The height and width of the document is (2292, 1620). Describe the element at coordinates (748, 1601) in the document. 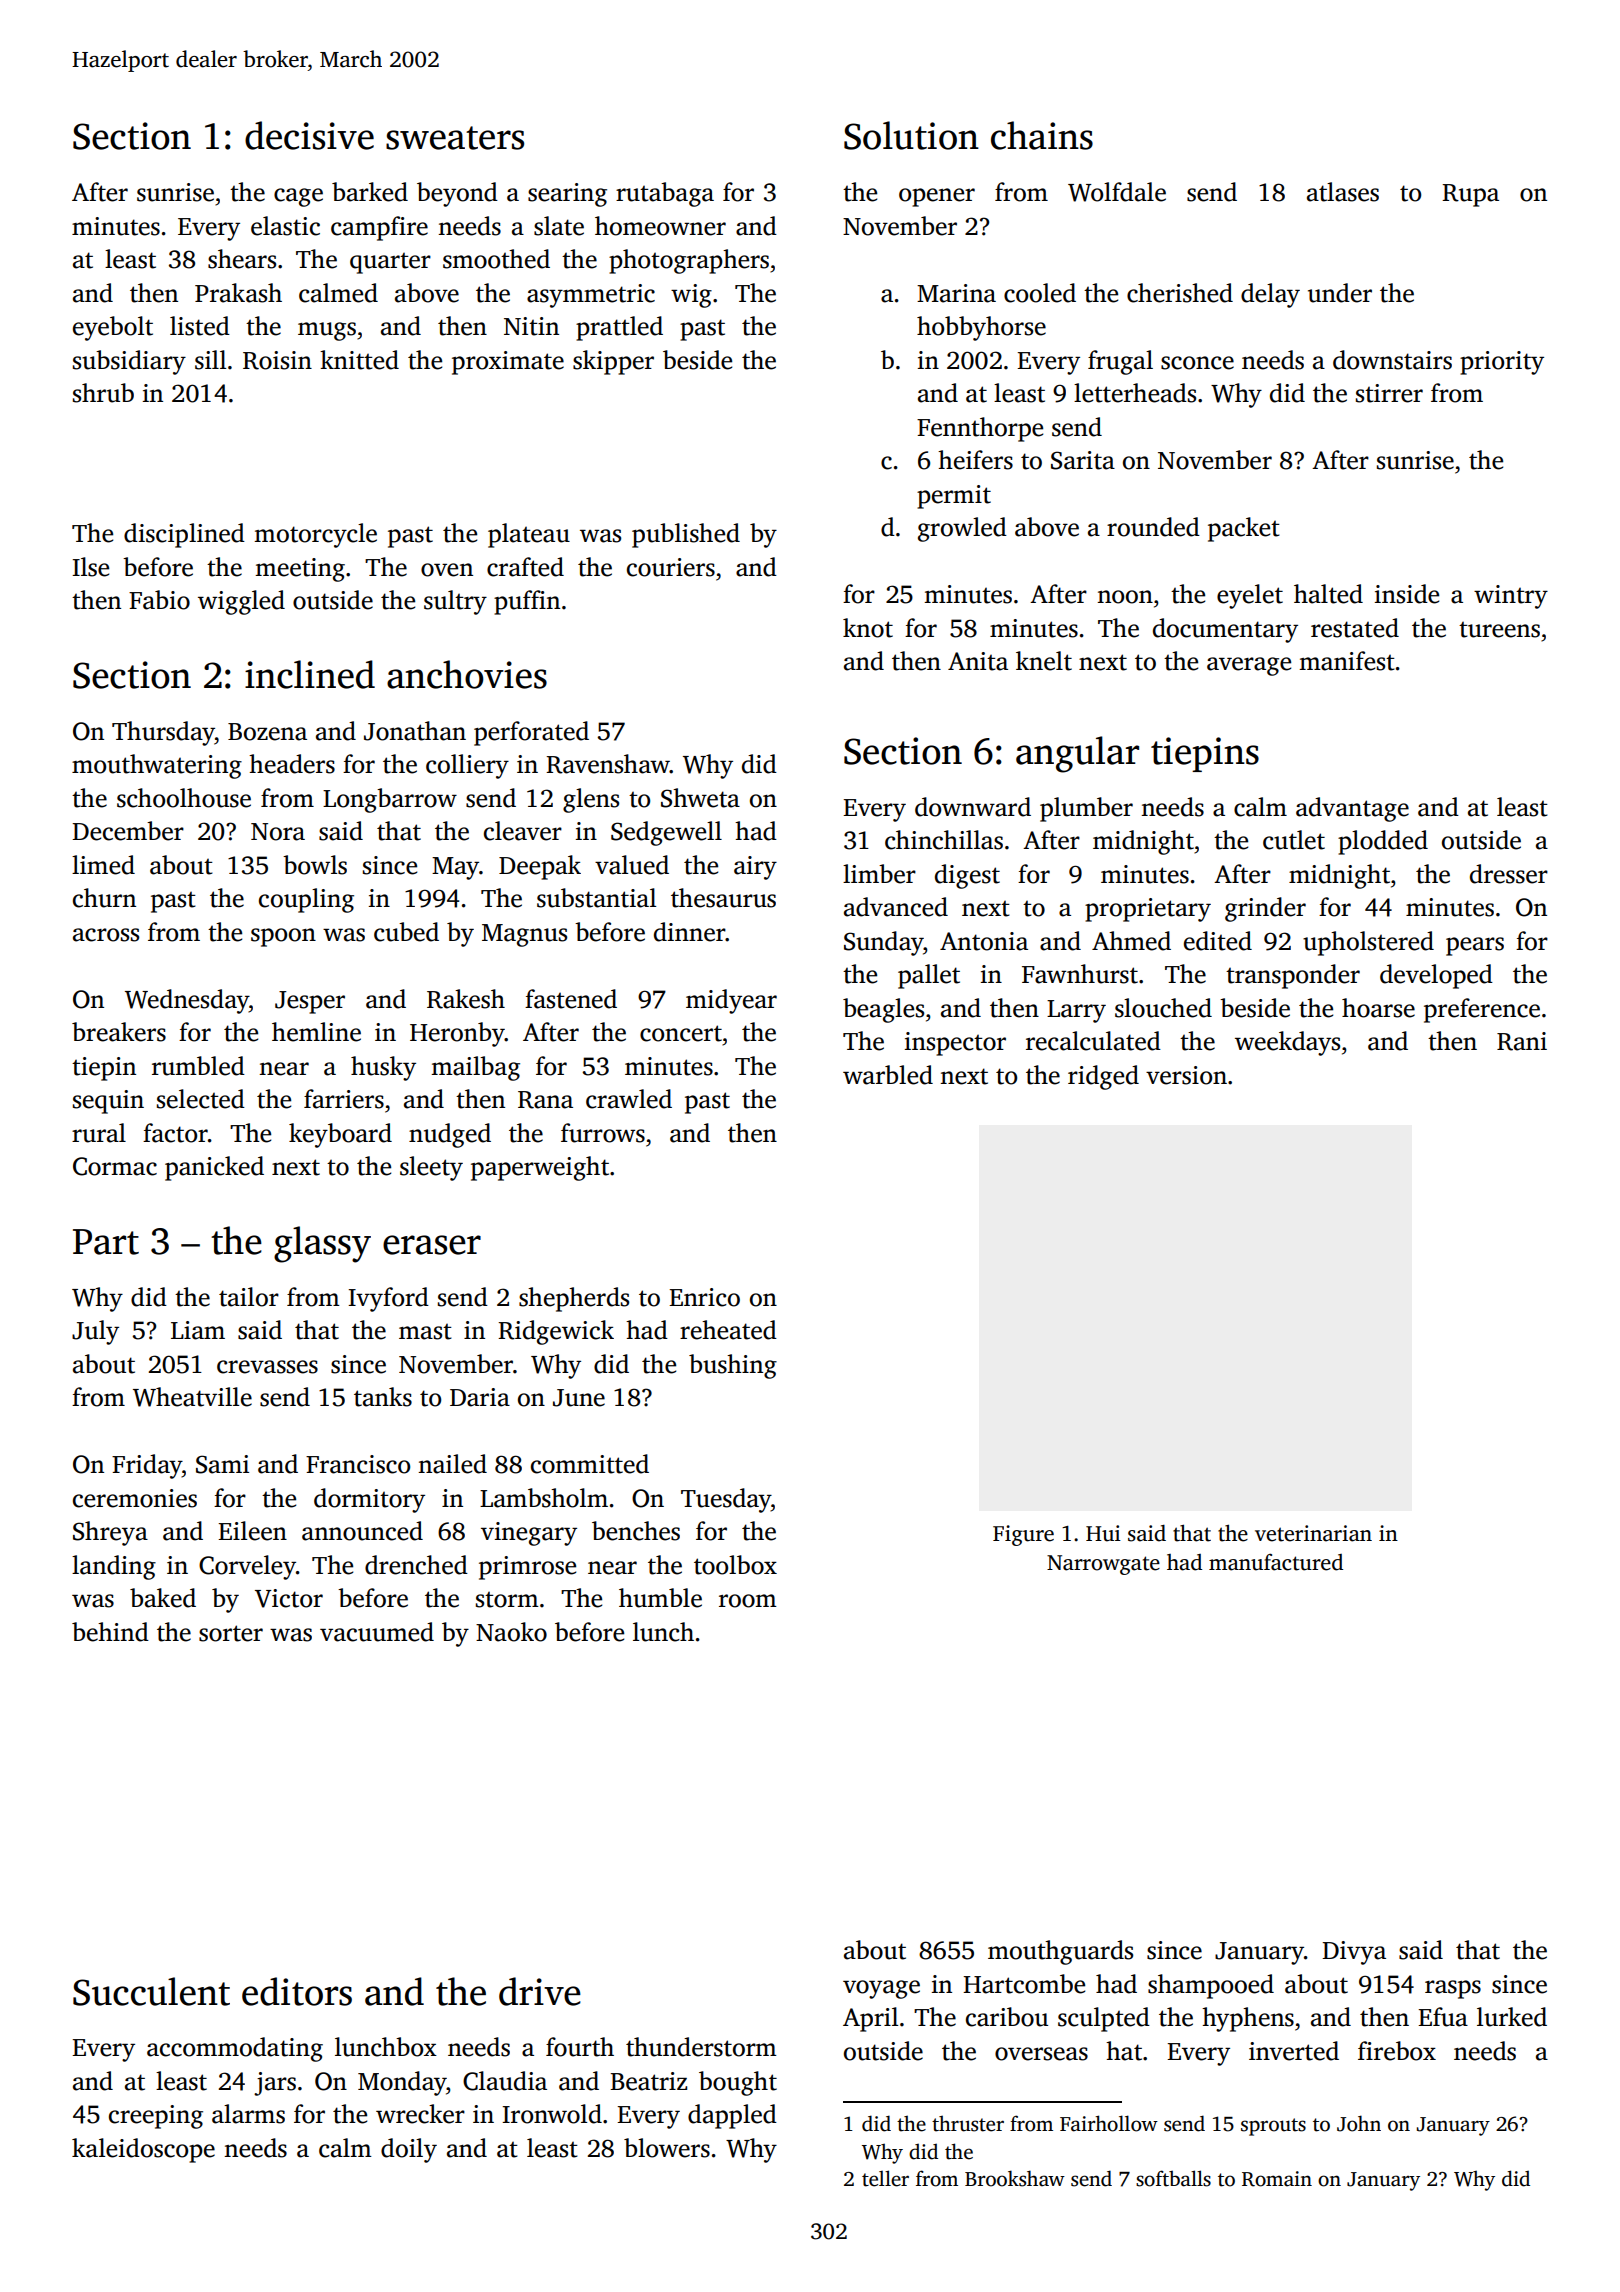

I see `room` at that location.
